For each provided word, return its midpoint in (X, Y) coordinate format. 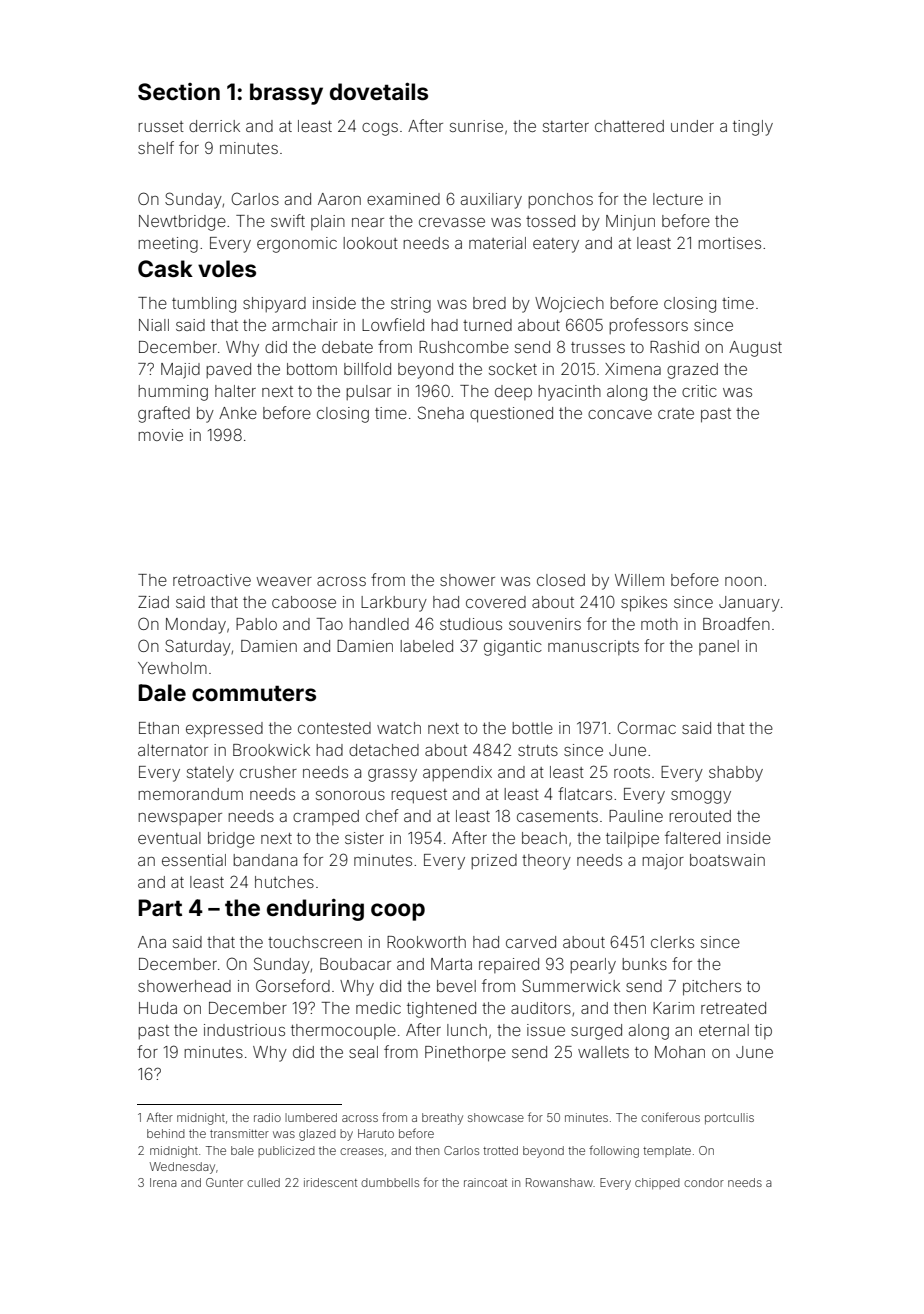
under (692, 126)
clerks (672, 942)
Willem (639, 580)
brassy (286, 94)
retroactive (212, 580)
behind (166, 1133)
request (419, 796)
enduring (315, 910)
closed (561, 580)
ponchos (560, 200)
